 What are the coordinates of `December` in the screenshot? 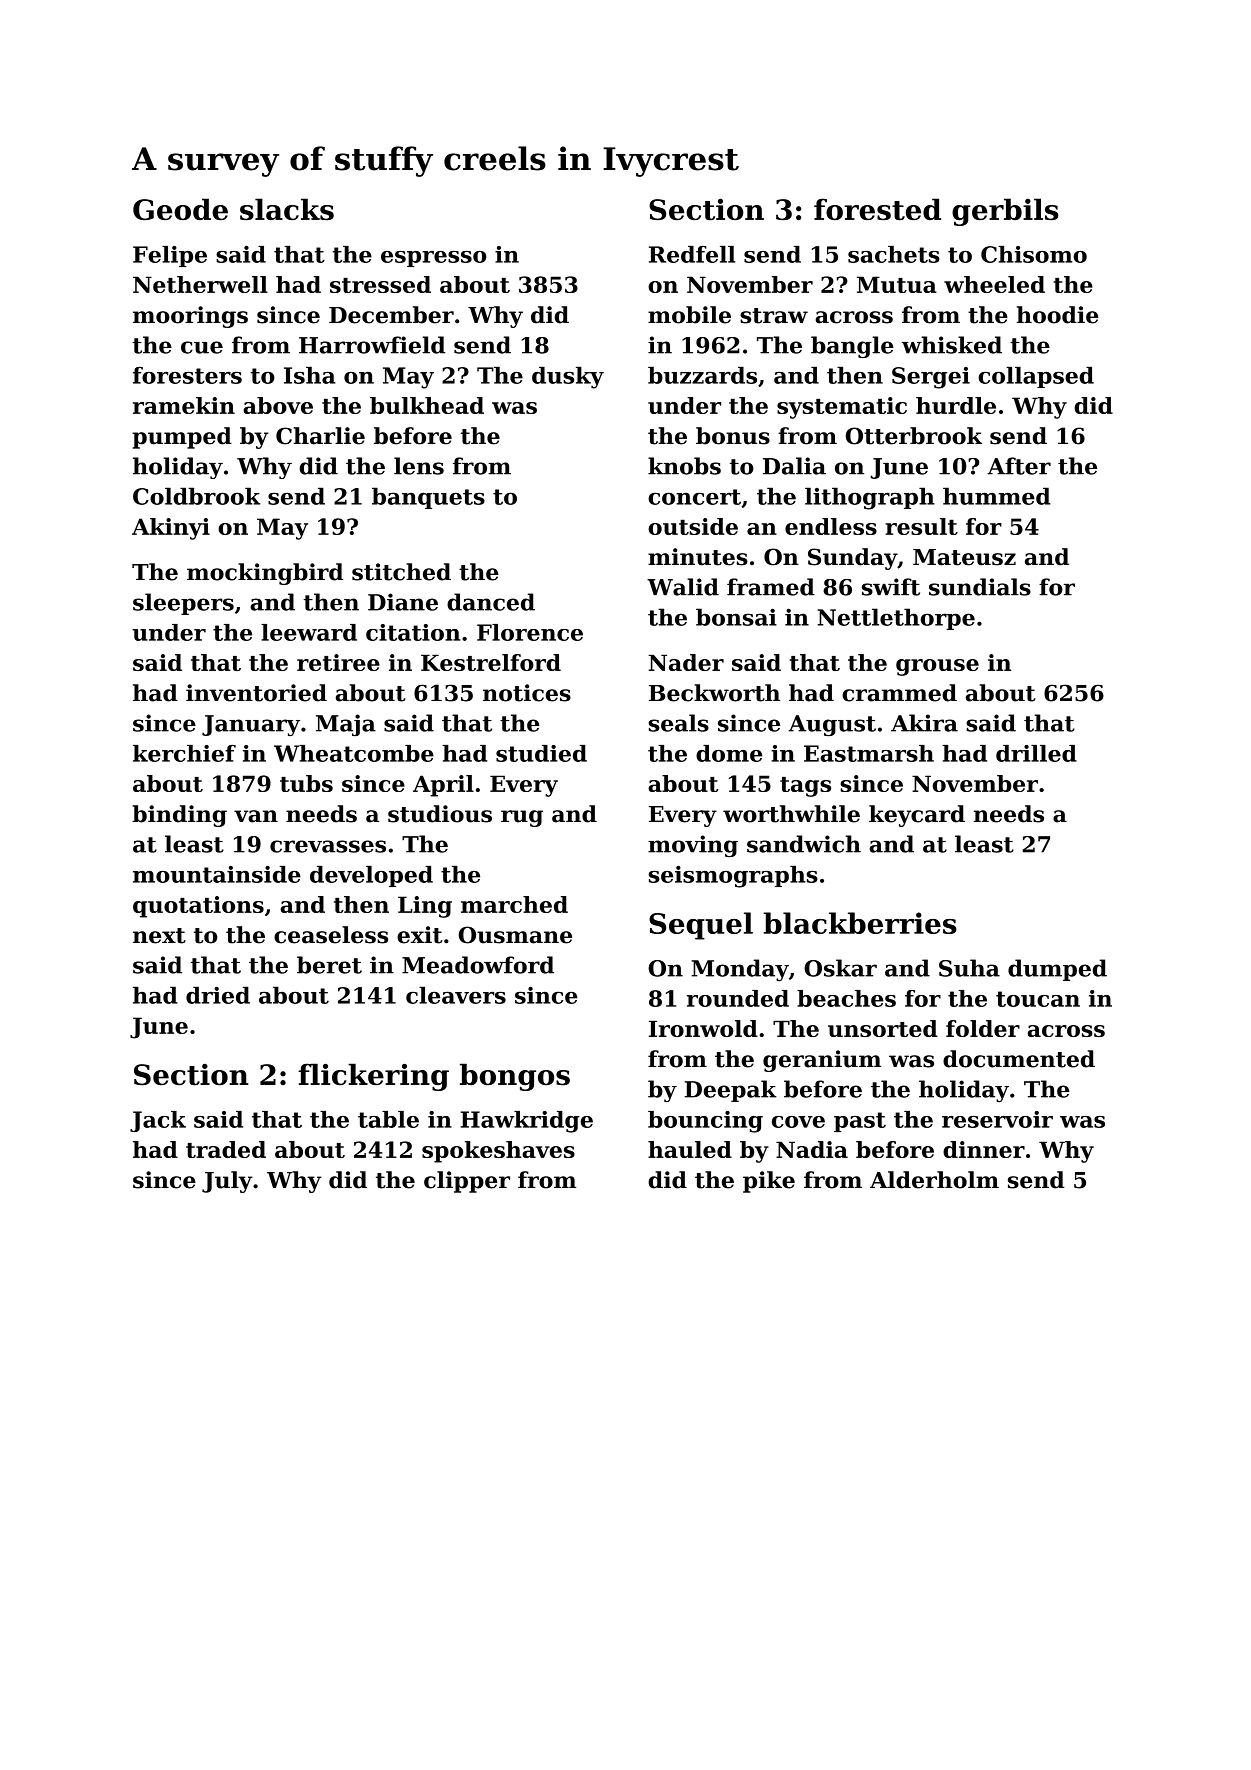 It's located at (391, 315).
